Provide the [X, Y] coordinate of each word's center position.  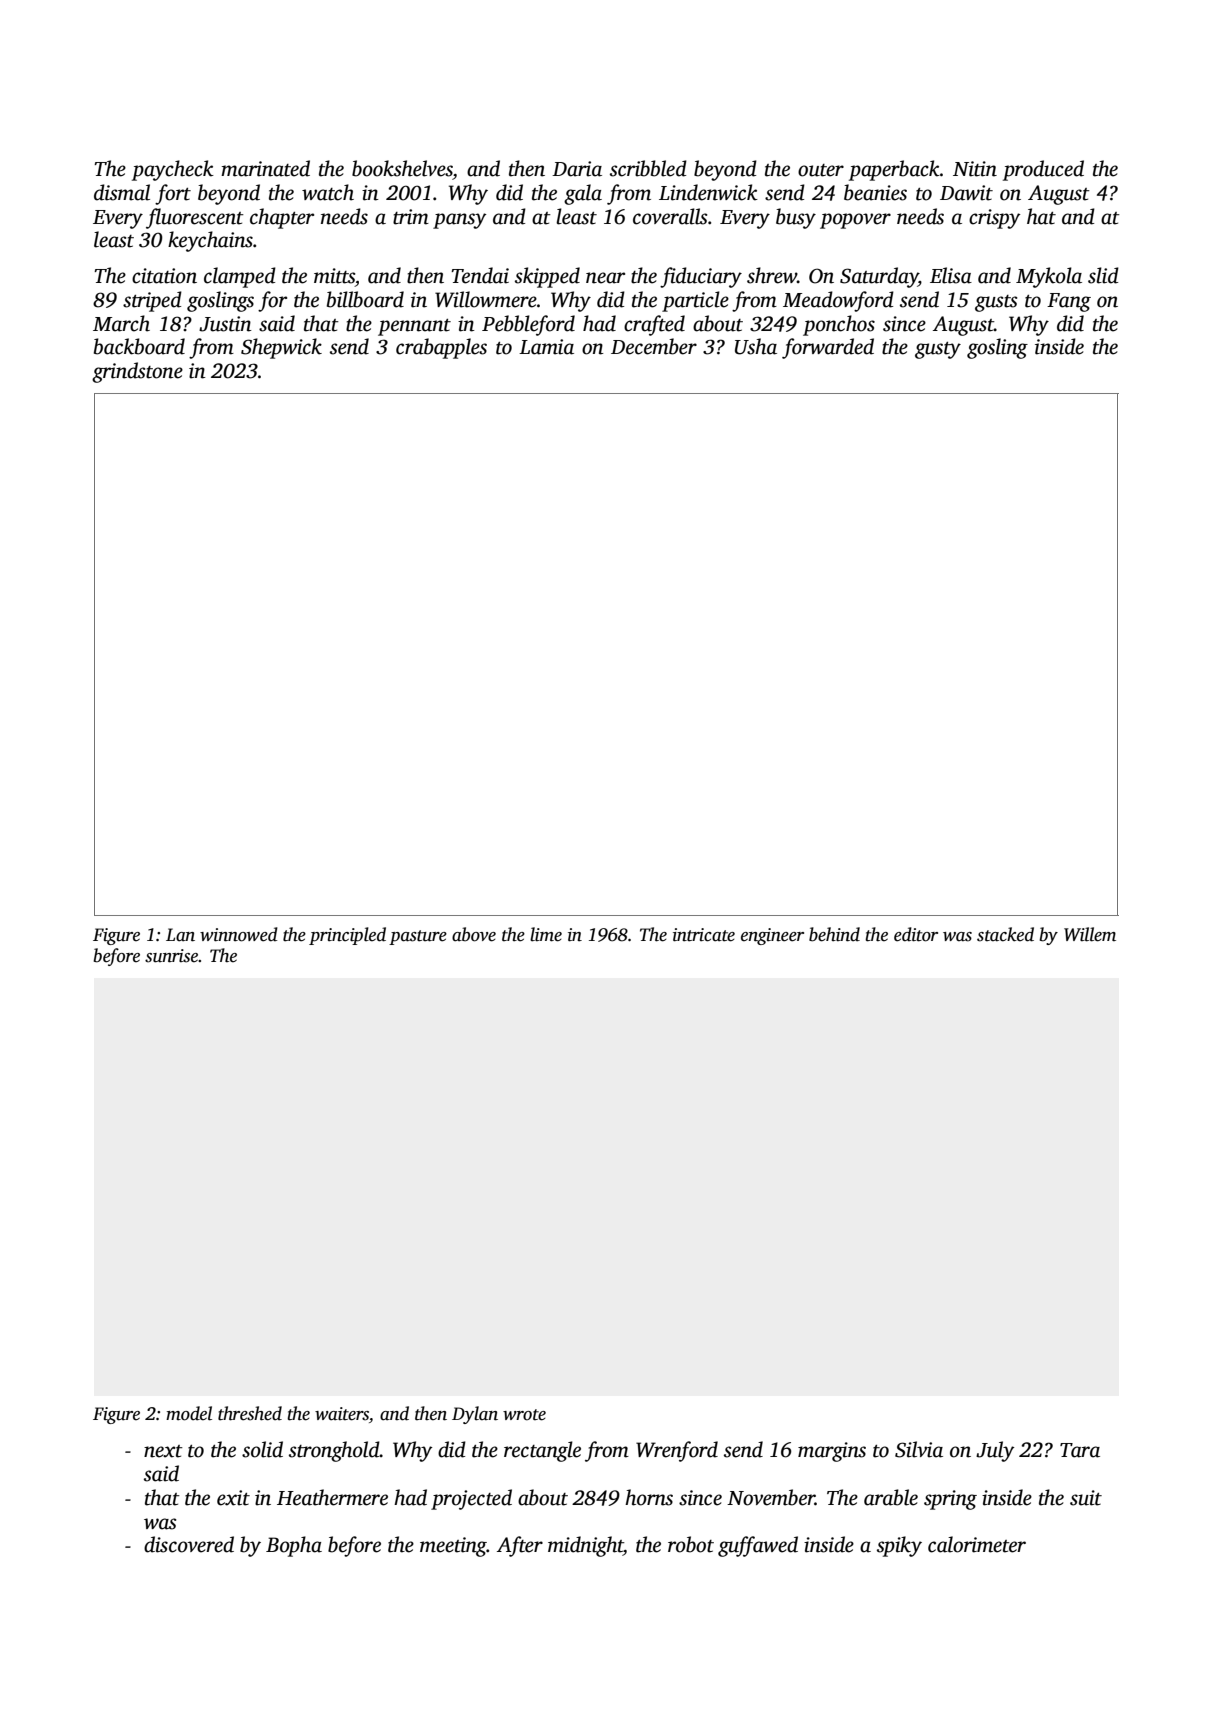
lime [546, 934]
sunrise [172, 956]
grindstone [137, 372]
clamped [240, 277]
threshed [250, 1413]
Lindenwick [708, 192]
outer [821, 170]
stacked [1005, 934]
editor [916, 934]
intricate [704, 935]
